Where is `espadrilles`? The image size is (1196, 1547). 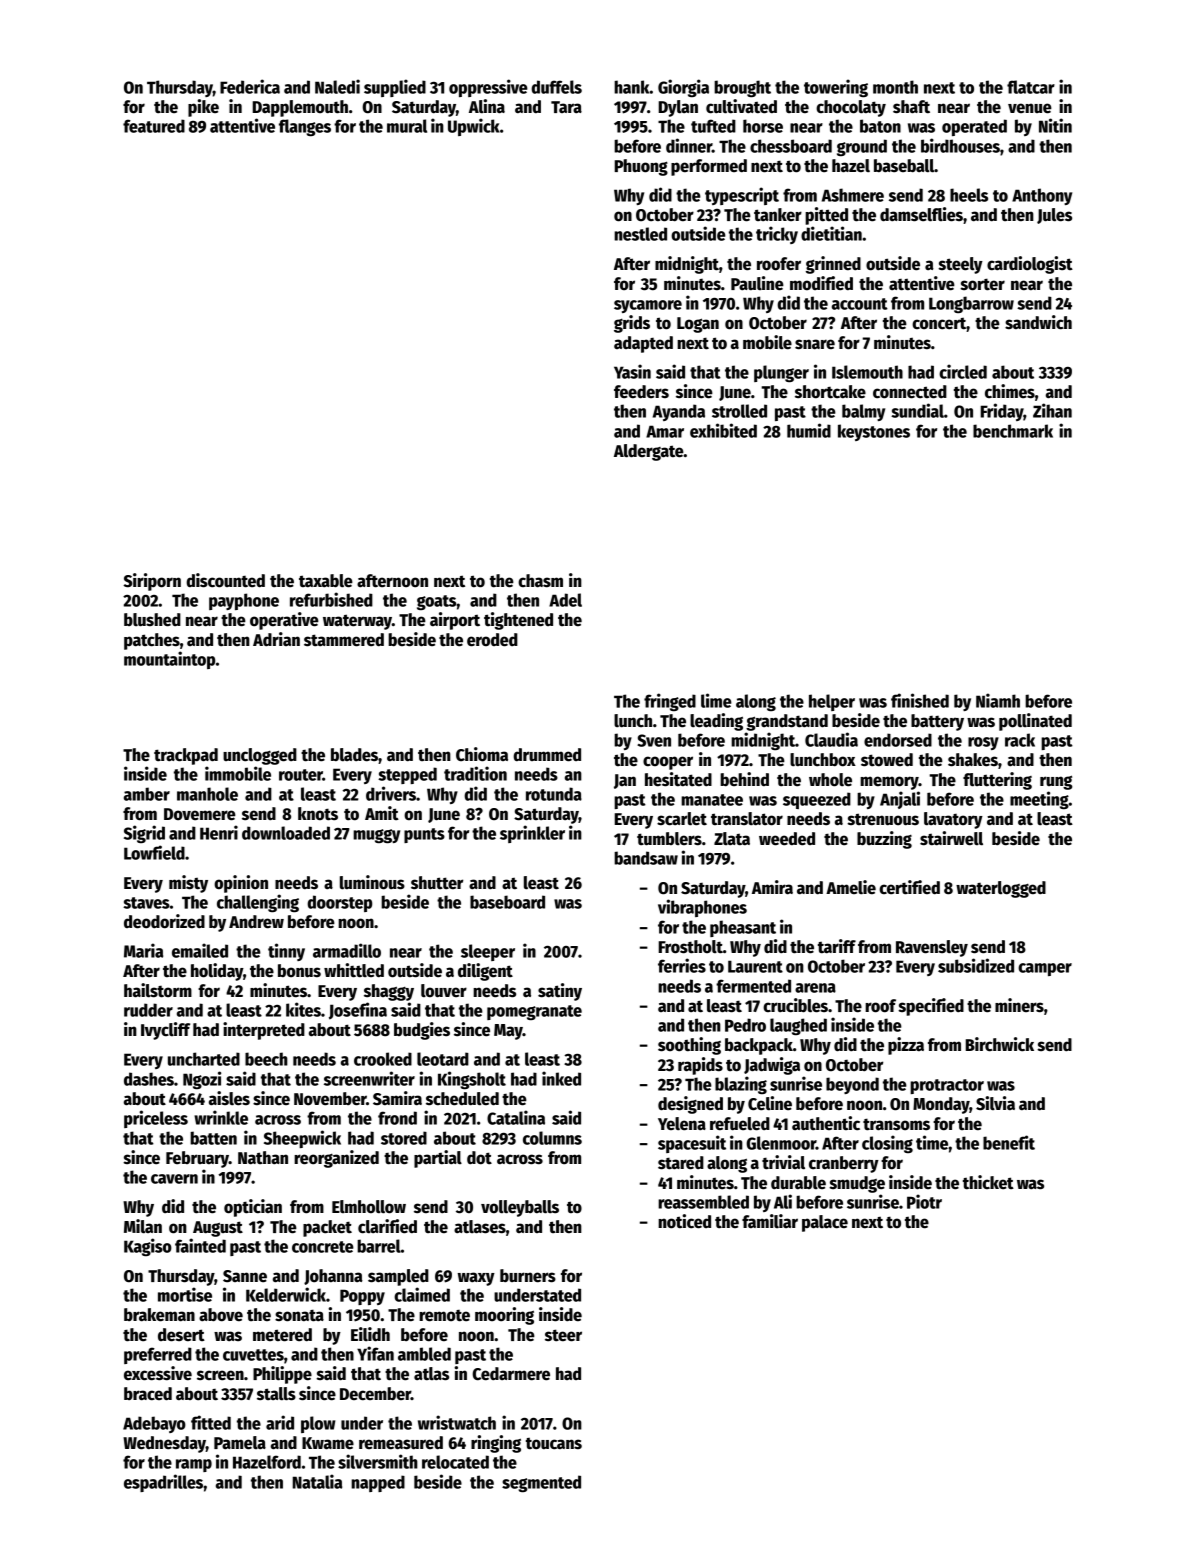 espadrilles is located at coordinates (163, 1483).
